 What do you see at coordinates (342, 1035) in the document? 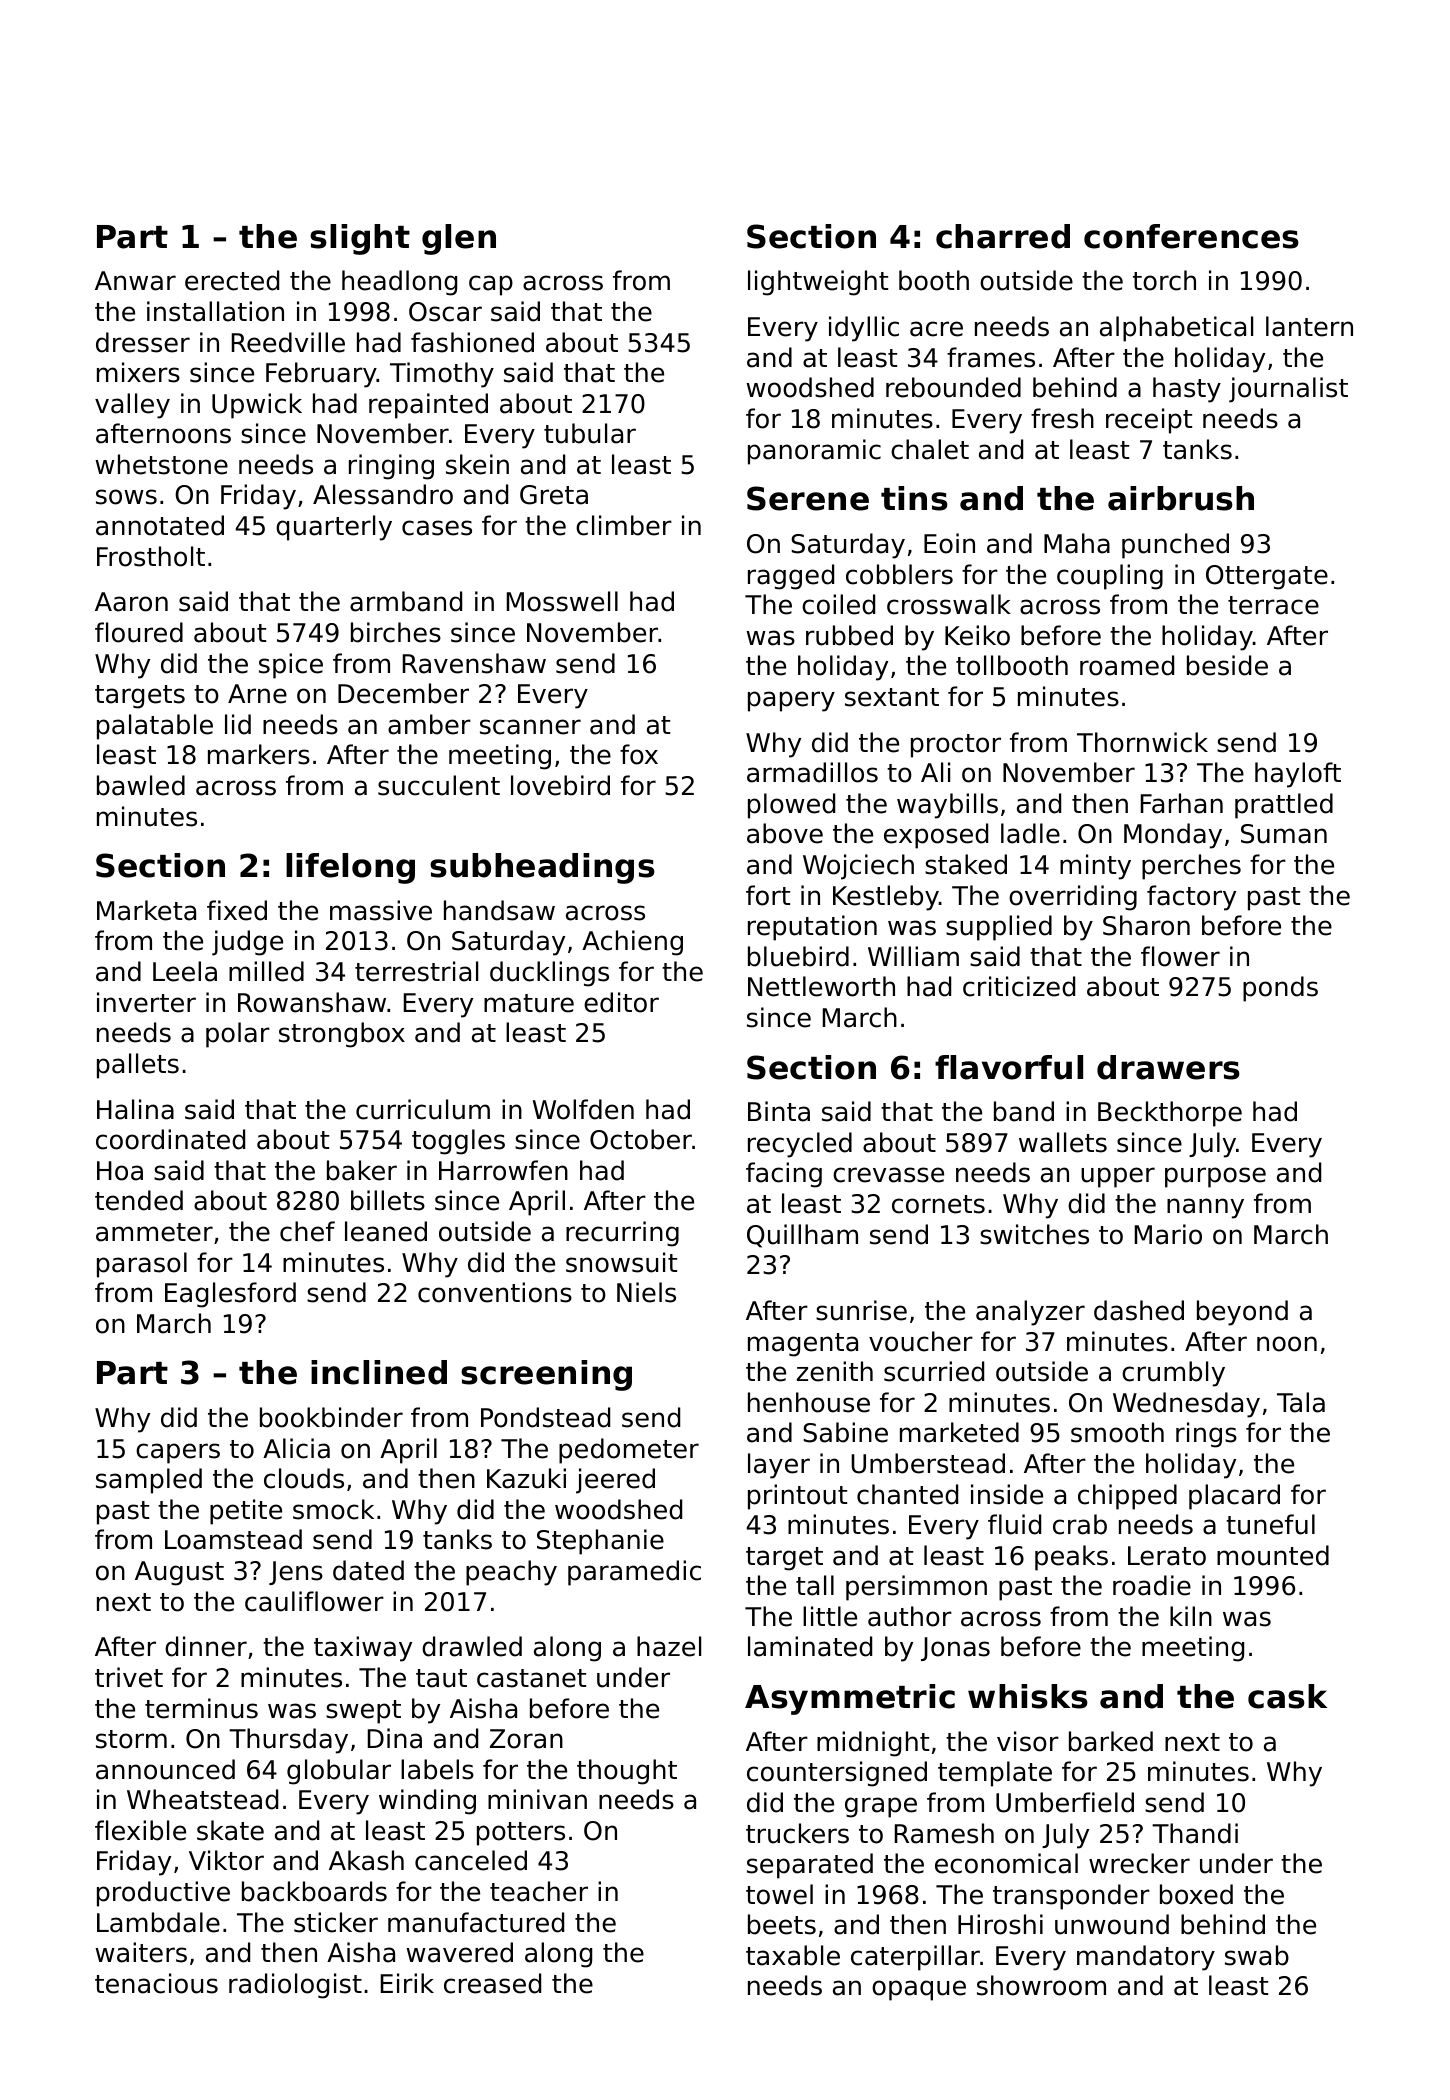
I see `strongbox` at bounding box center [342, 1035].
